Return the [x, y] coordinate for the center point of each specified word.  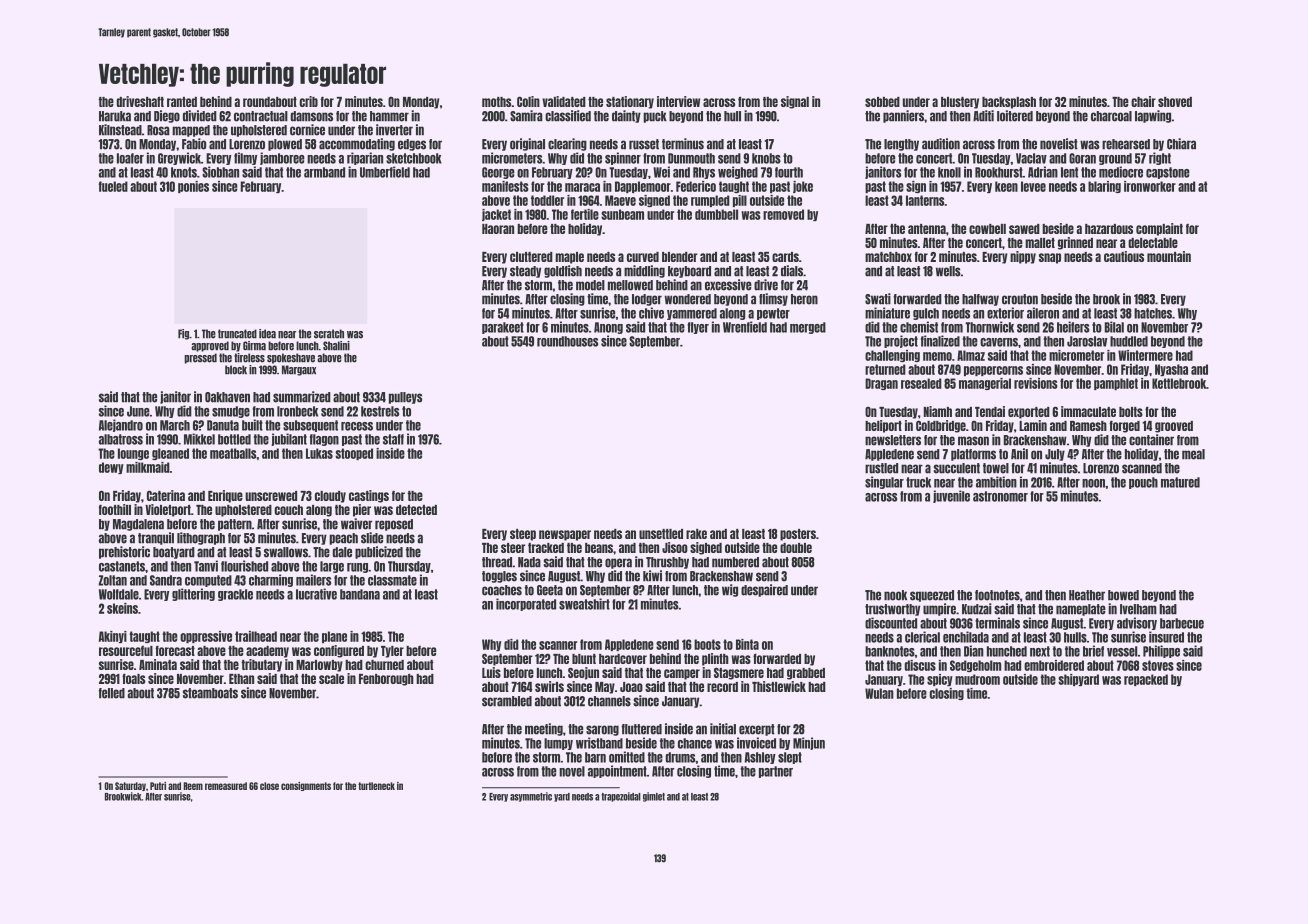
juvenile [951, 496]
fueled [113, 186]
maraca [582, 187]
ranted [182, 102]
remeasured [226, 786]
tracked [546, 548]
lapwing [1153, 116]
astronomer [1000, 496]
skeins [122, 608]
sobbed [882, 102]
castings [369, 496]
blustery [960, 103]
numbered [735, 562]
